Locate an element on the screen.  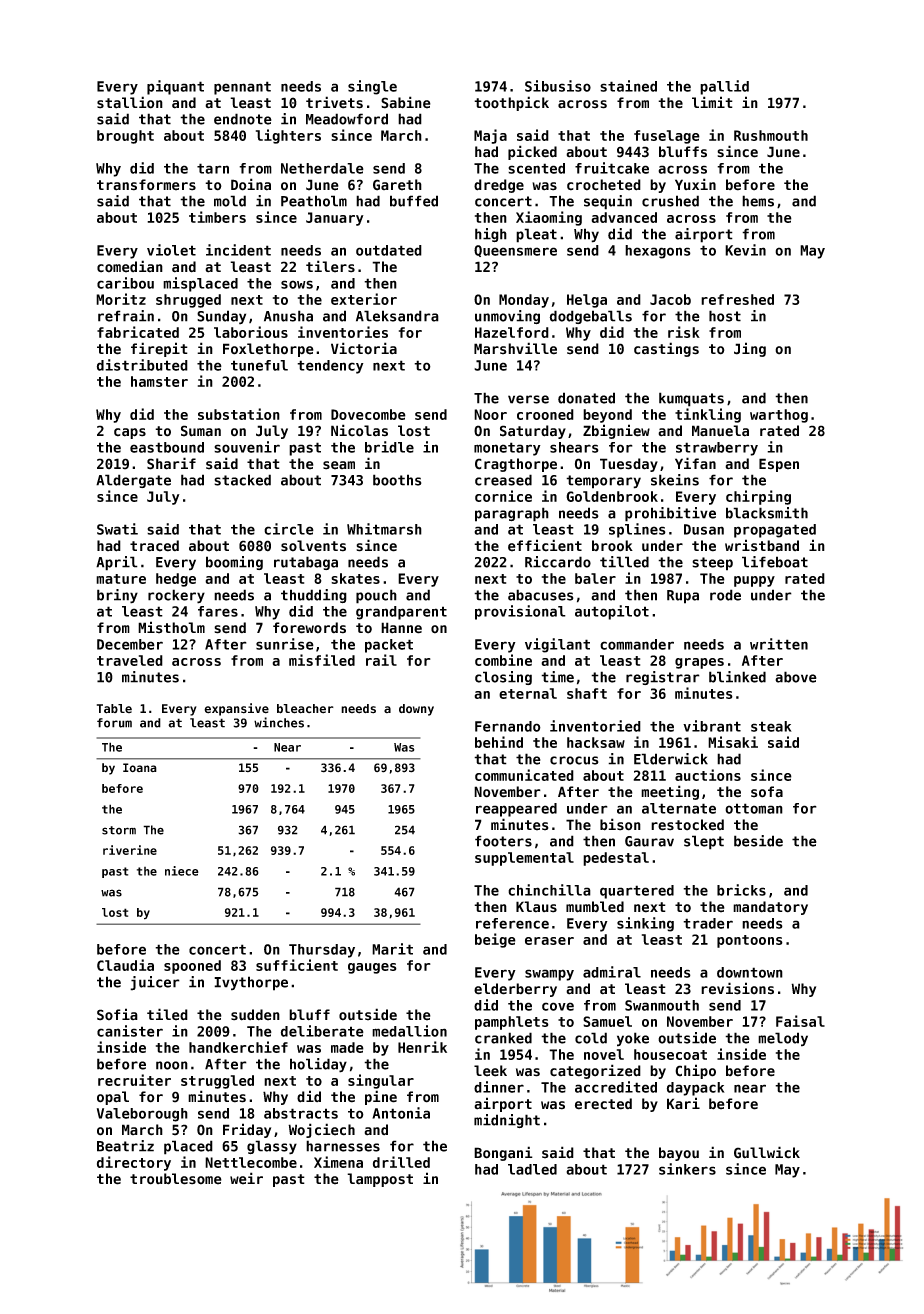
Moritz is located at coordinates (121, 299).
